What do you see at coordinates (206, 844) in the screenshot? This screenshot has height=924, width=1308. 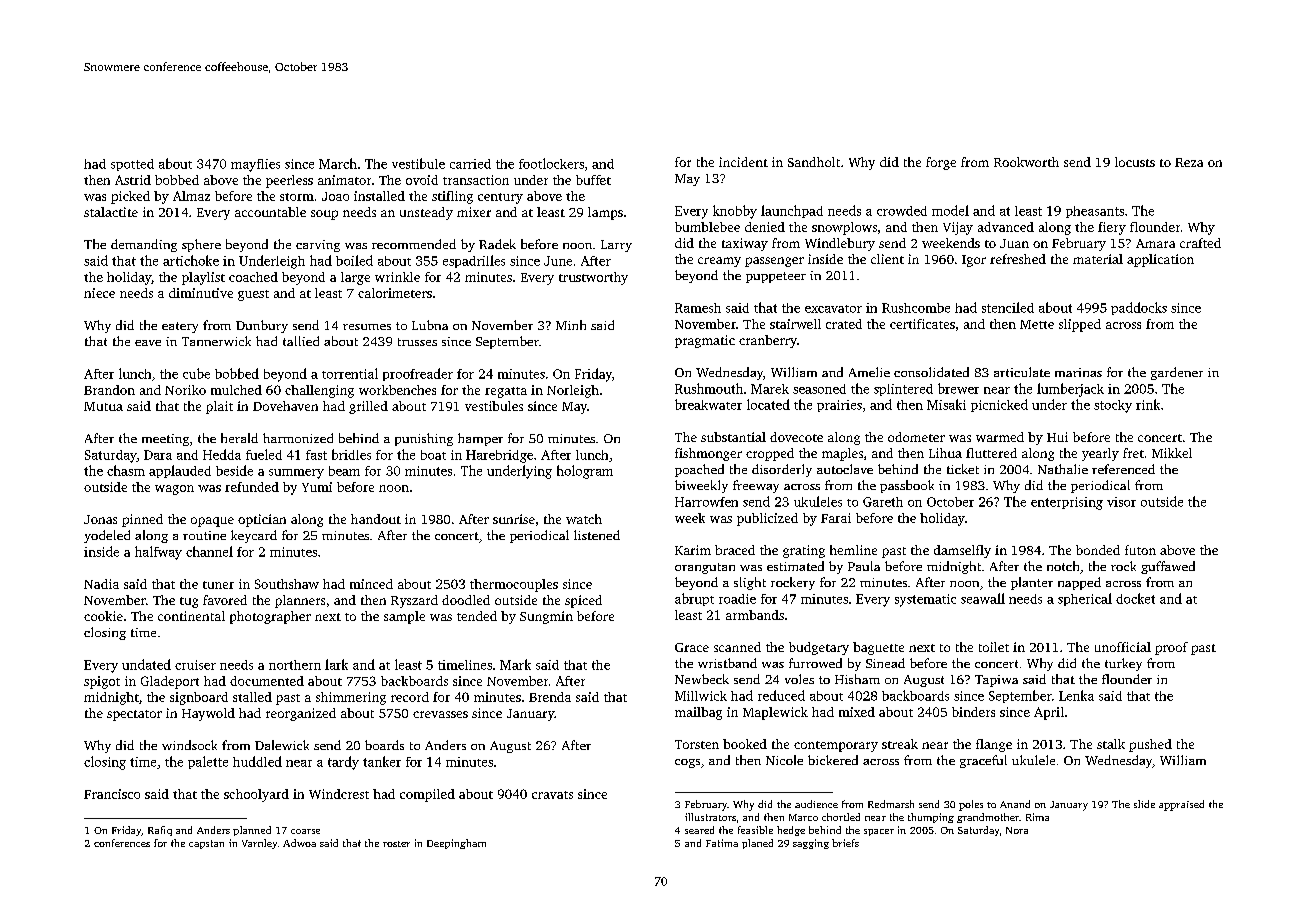 I see `capstan` at bounding box center [206, 844].
